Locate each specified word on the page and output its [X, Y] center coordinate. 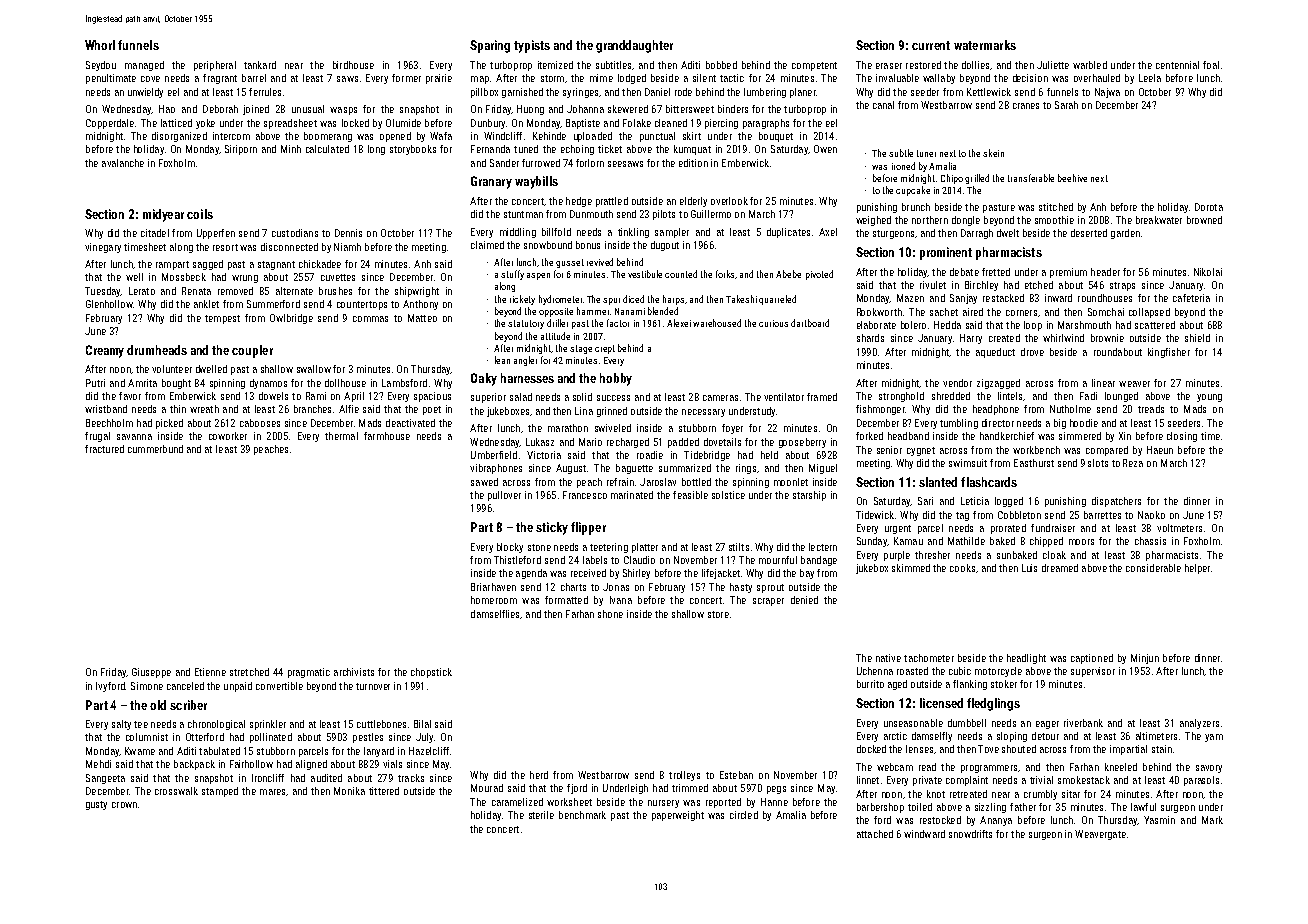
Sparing [490, 46]
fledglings [993, 704]
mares [272, 792]
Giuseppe [151, 673]
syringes [580, 93]
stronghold [901, 397]
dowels [273, 396]
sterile [541, 815]
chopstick [431, 673]
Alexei [679, 323]
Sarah [1066, 105]
